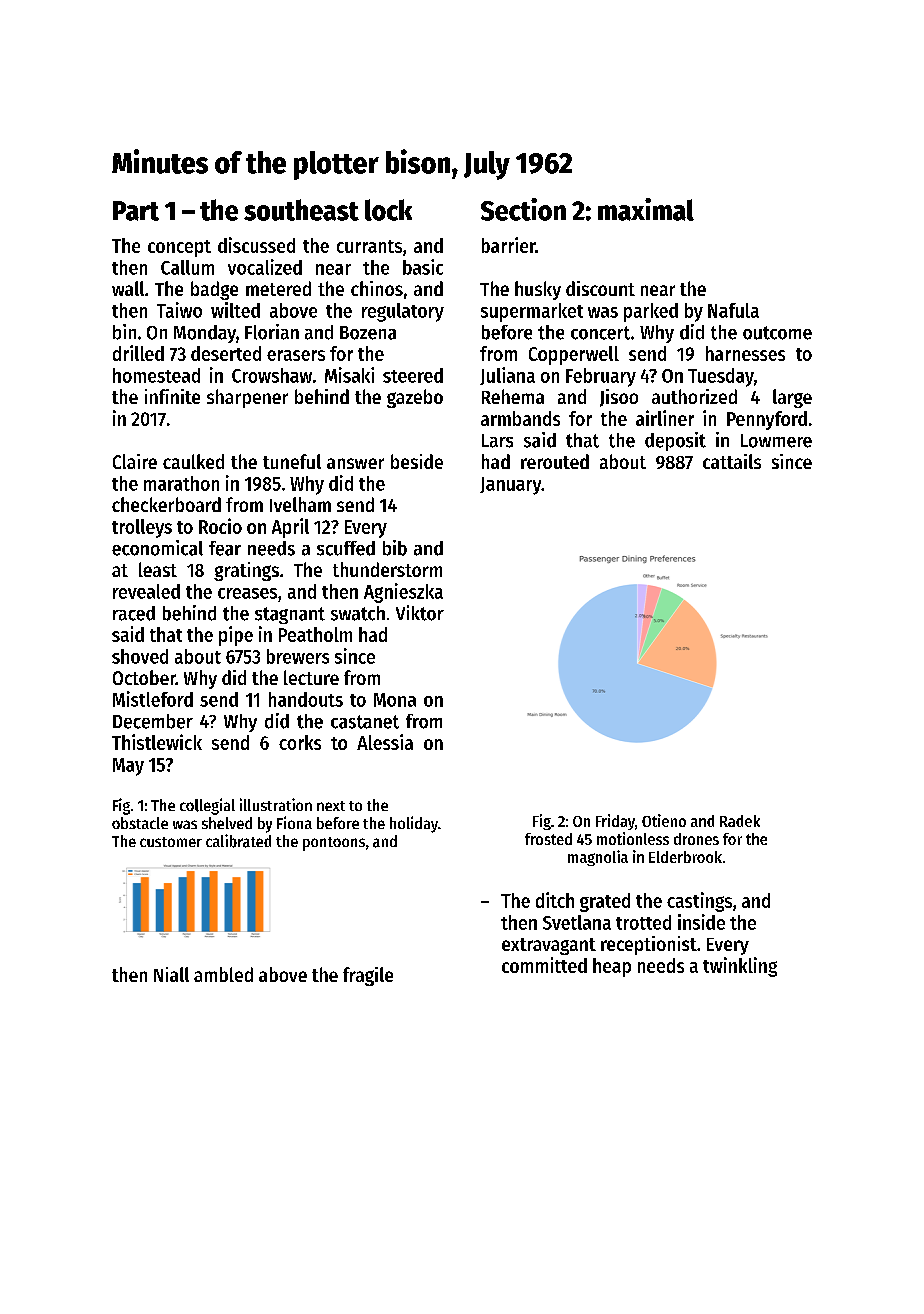 The image size is (924, 1314). I want to click on Niall, so click(171, 974).
